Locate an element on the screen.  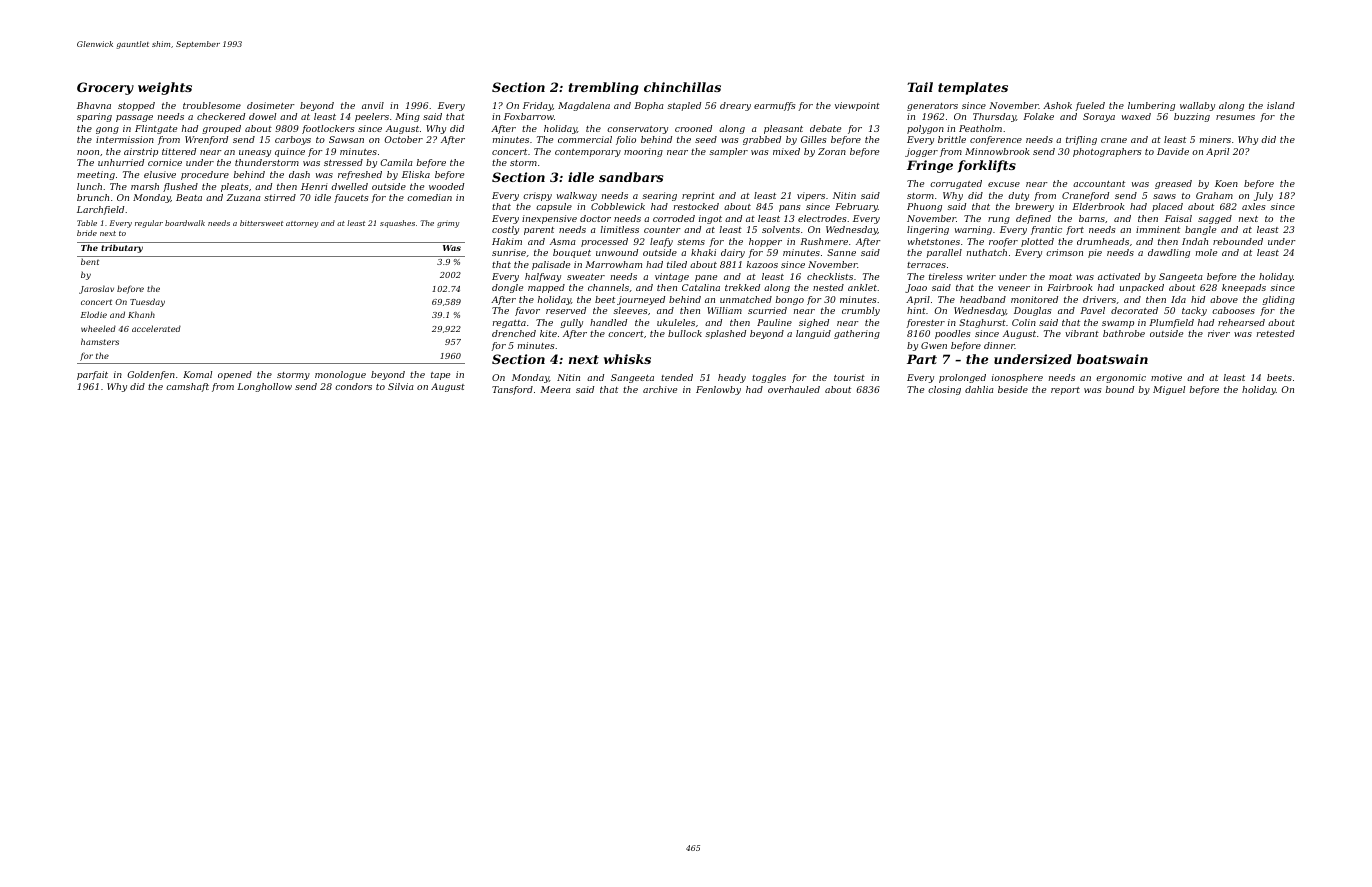
bangle is located at coordinates (1200, 230).
